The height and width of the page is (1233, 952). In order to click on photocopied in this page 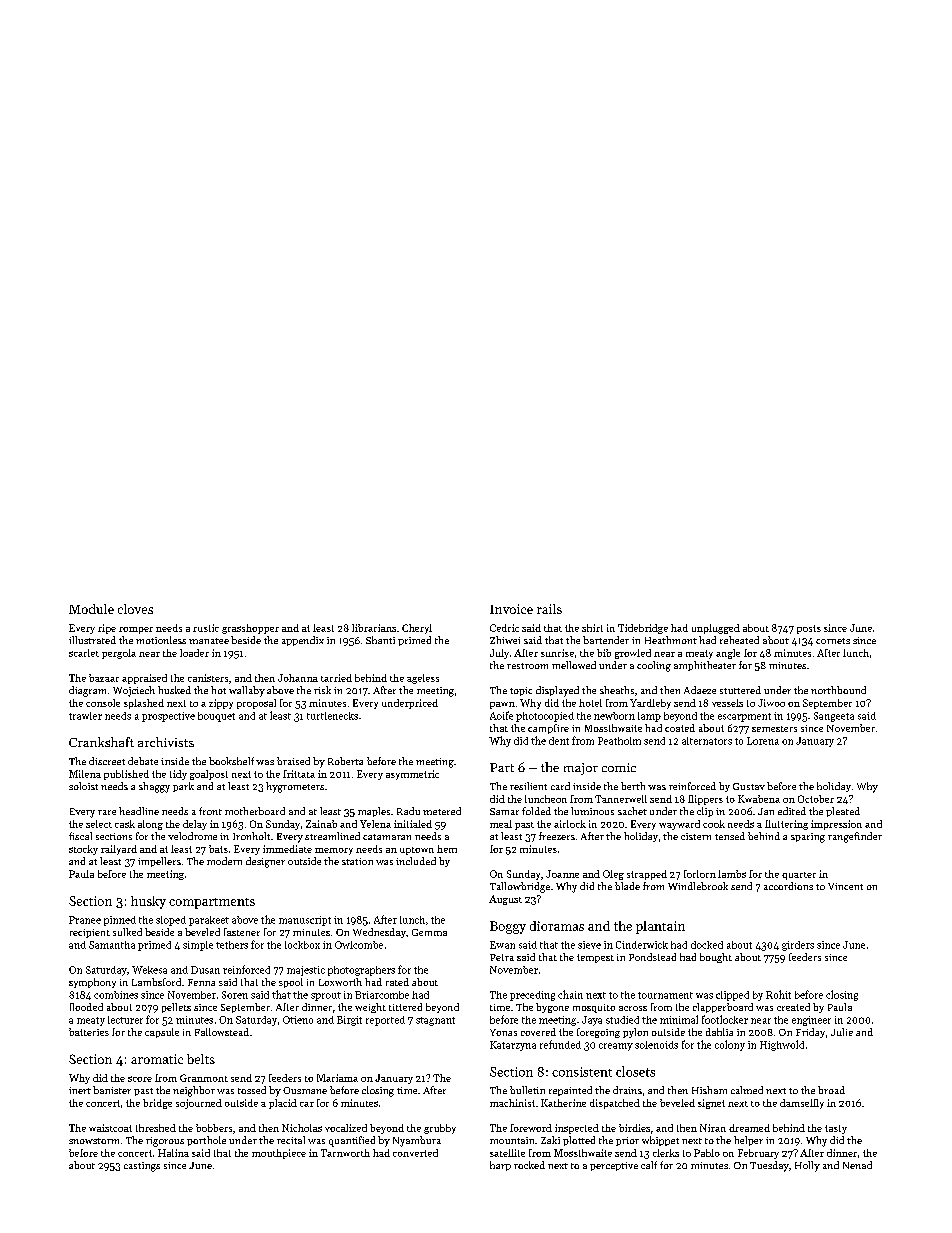, I will do `click(545, 717)`.
